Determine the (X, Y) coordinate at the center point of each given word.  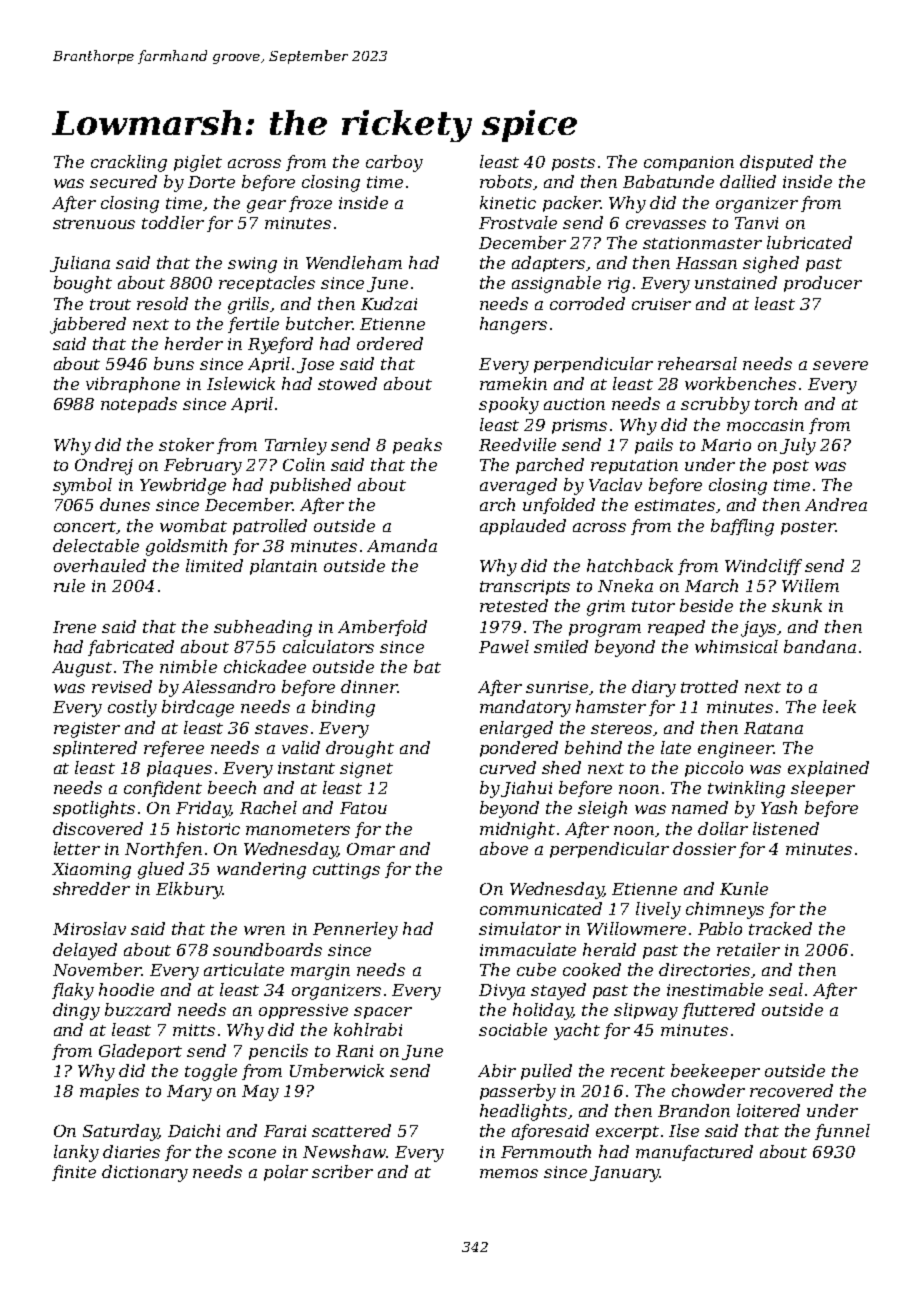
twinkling (746, 789)
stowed (347, 383)
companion (689, 163)
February (203, 466)
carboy (394, 163)
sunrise (557, 687)
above (504, 848)
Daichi (194, 1130)
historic (208, 828)
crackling (129, 163)
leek (839, 706)
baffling (742, 527)
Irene (74, 627)
